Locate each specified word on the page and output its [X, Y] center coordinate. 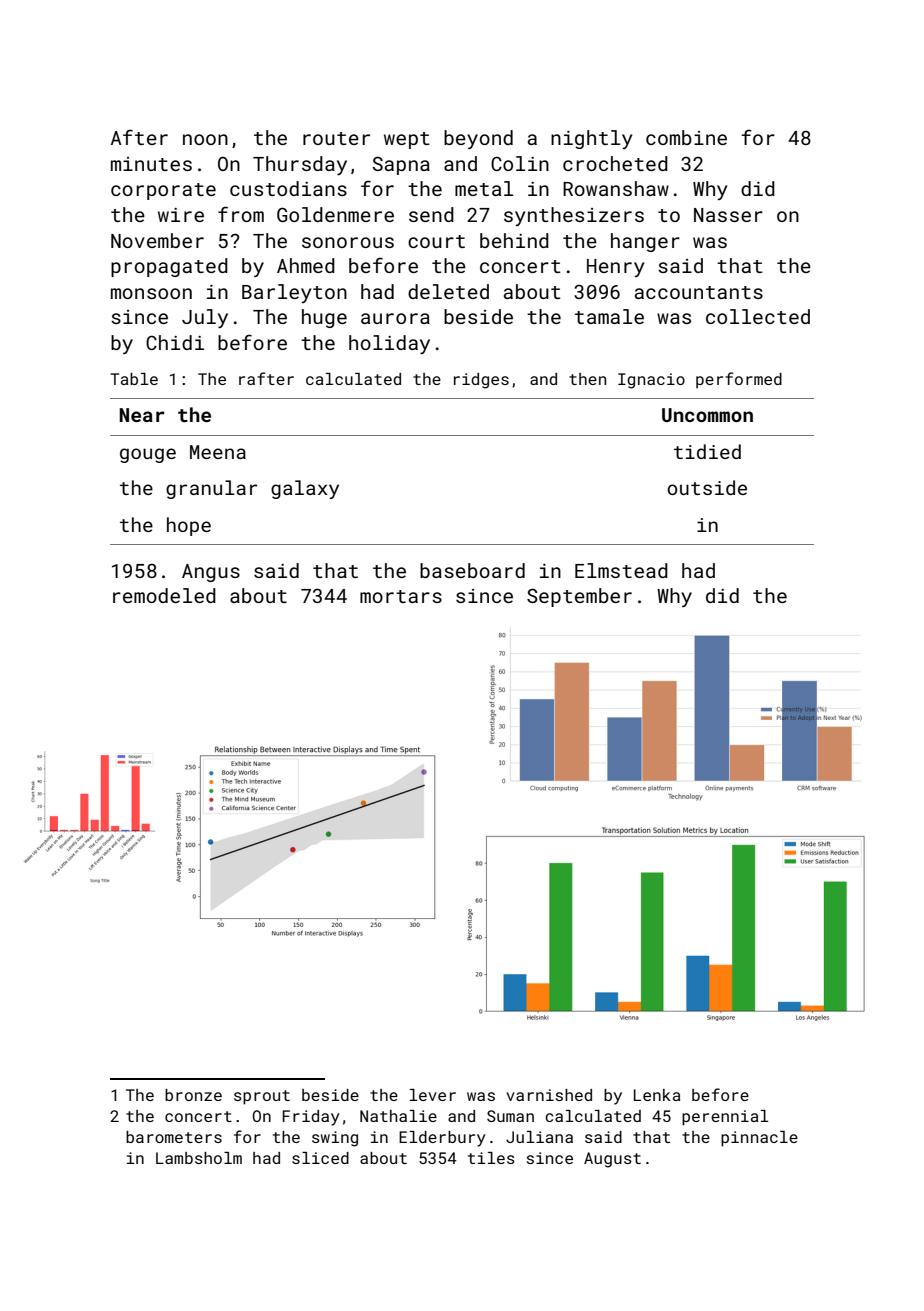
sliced [320, 1158]
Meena [218, 452]
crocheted [615, 163]
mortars [401, 596]
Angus [211, 573]
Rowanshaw [616, 188]
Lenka [657, 1095]
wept [407, 140]
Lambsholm [199, 1158]
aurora [395, 318]
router [336, 138]
